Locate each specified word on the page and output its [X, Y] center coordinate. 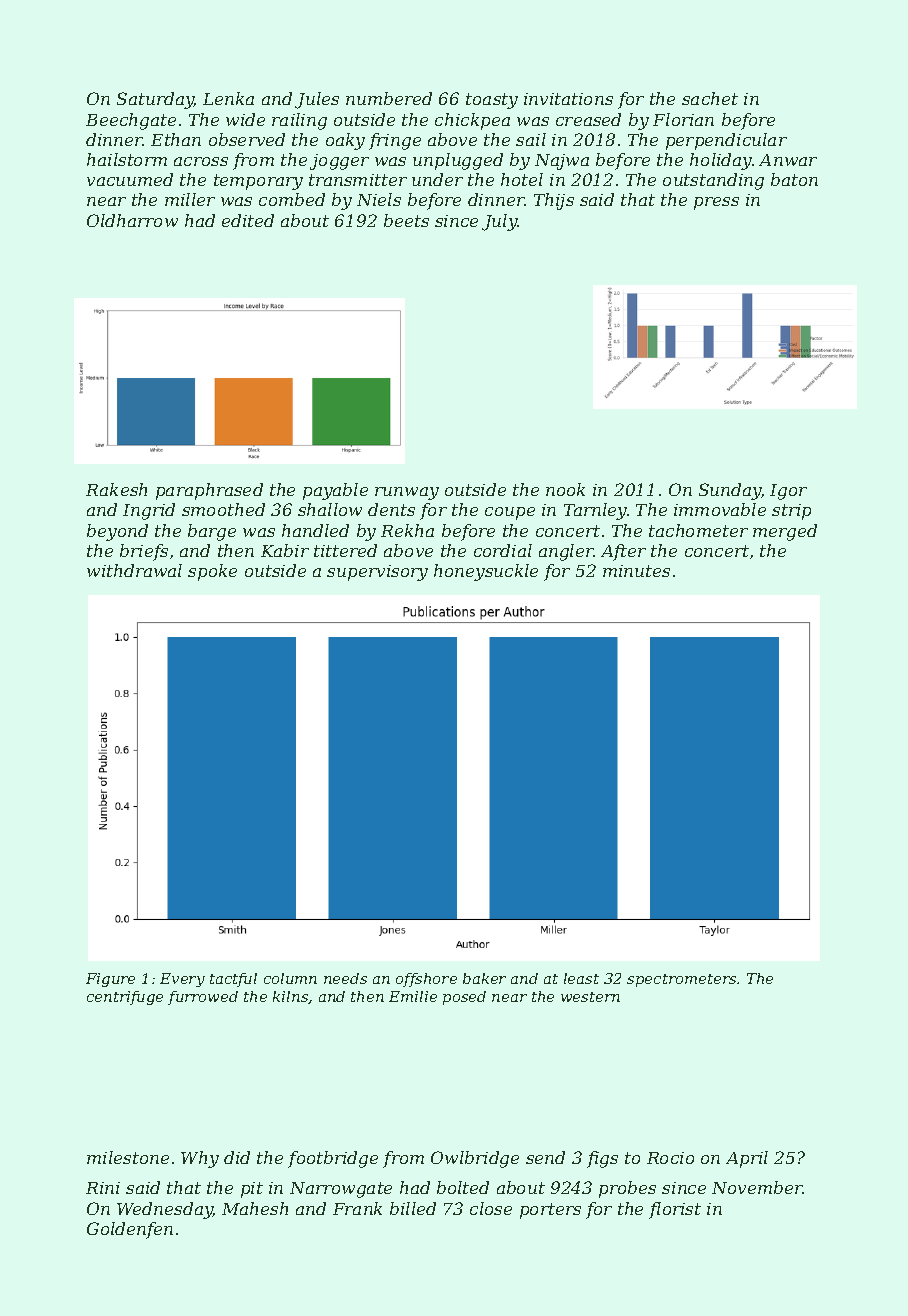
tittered [345, 550]
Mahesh [255, 1208]
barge [212, 532]
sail [531, 139]
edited [248, 220]
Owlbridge [475, 1159]
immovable [720, 509]
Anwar [788, 160]
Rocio [670, 1158]
